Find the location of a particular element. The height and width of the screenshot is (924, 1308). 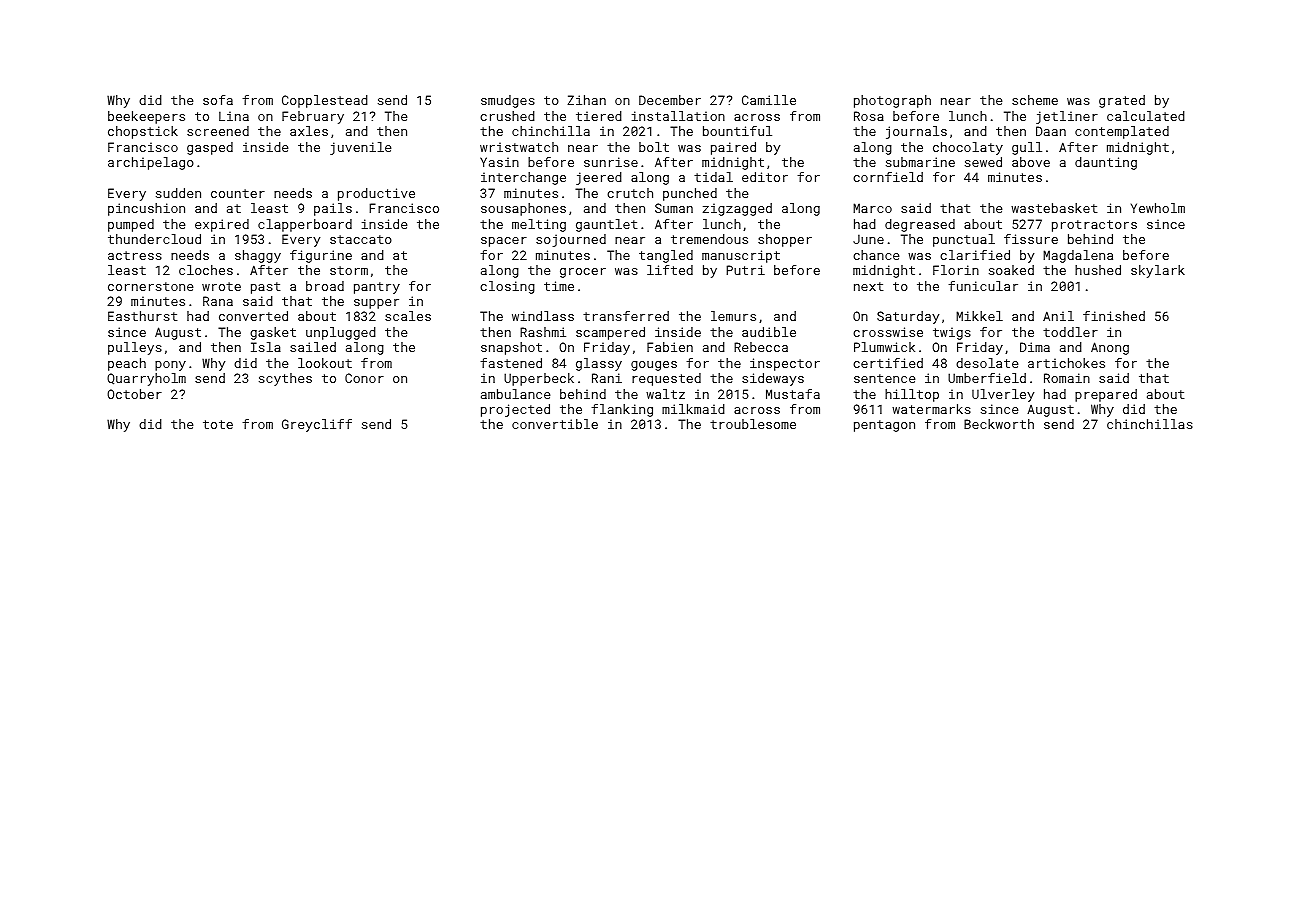

beekeepers is located at coordinates (146, 117).
